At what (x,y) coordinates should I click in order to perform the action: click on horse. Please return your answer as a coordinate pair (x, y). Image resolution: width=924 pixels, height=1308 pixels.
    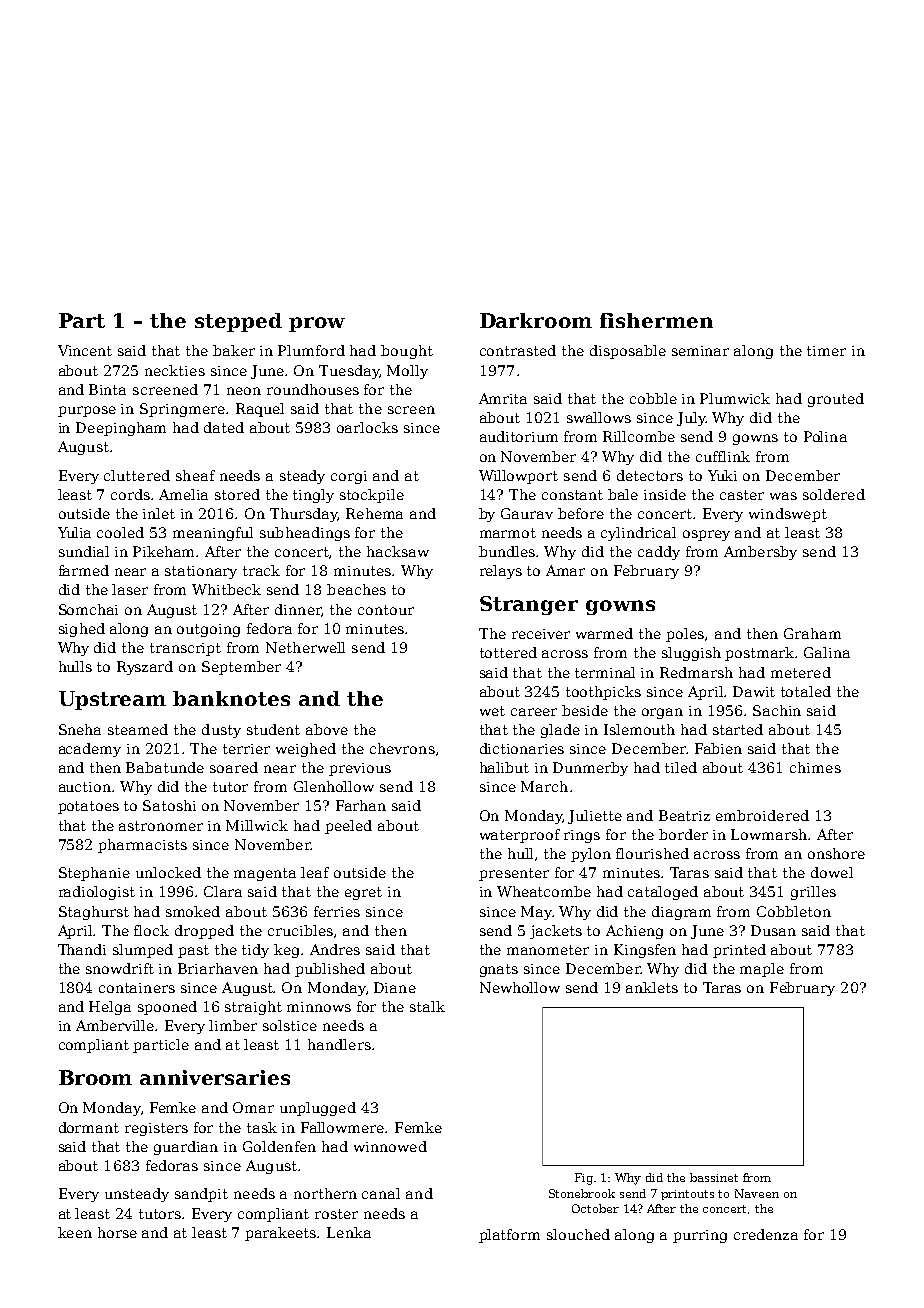
    Looking at the image, I should click on (117, 1232).
